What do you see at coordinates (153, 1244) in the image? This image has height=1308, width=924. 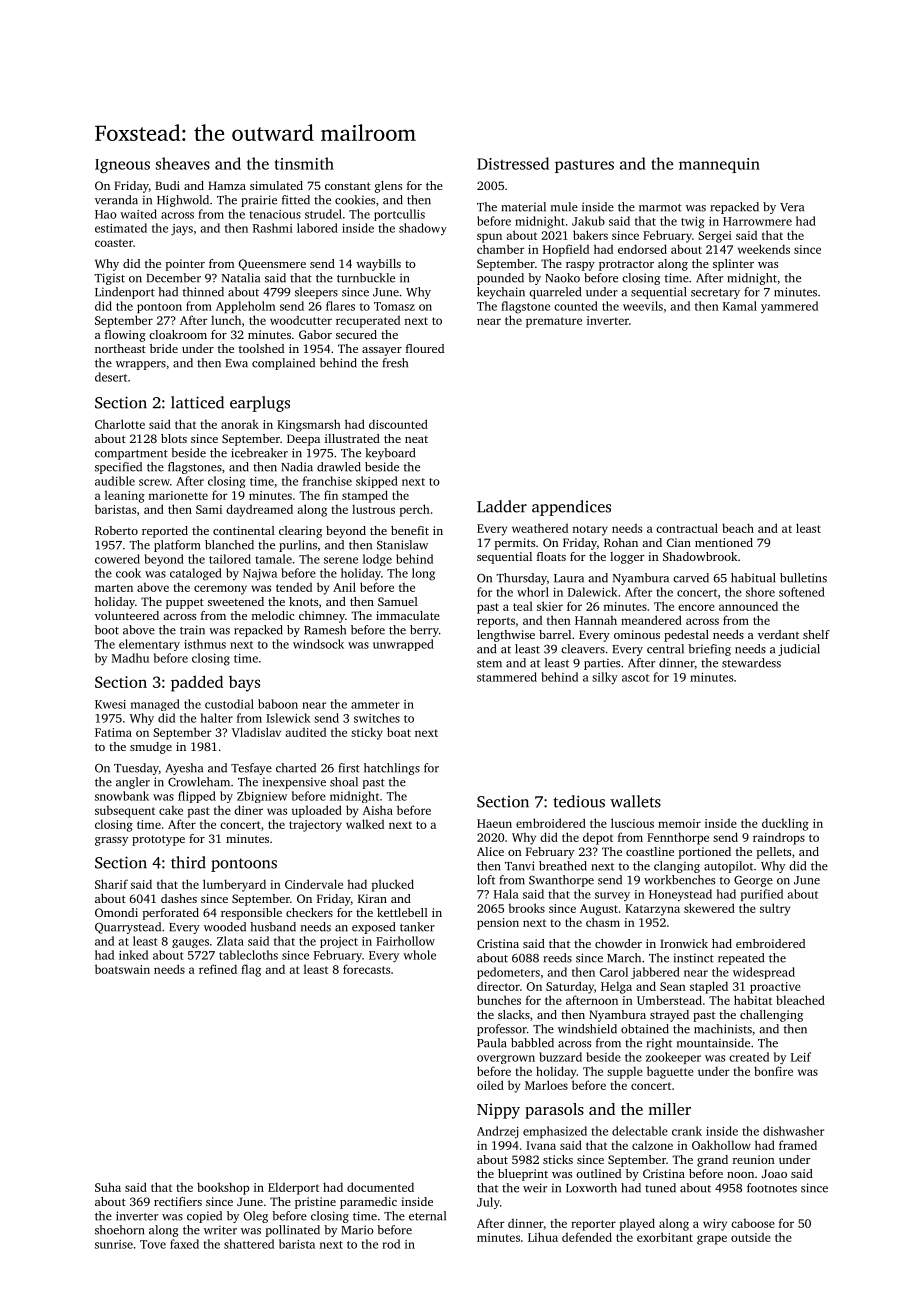 I see `Tove` at bounding box center [153, 1244].
